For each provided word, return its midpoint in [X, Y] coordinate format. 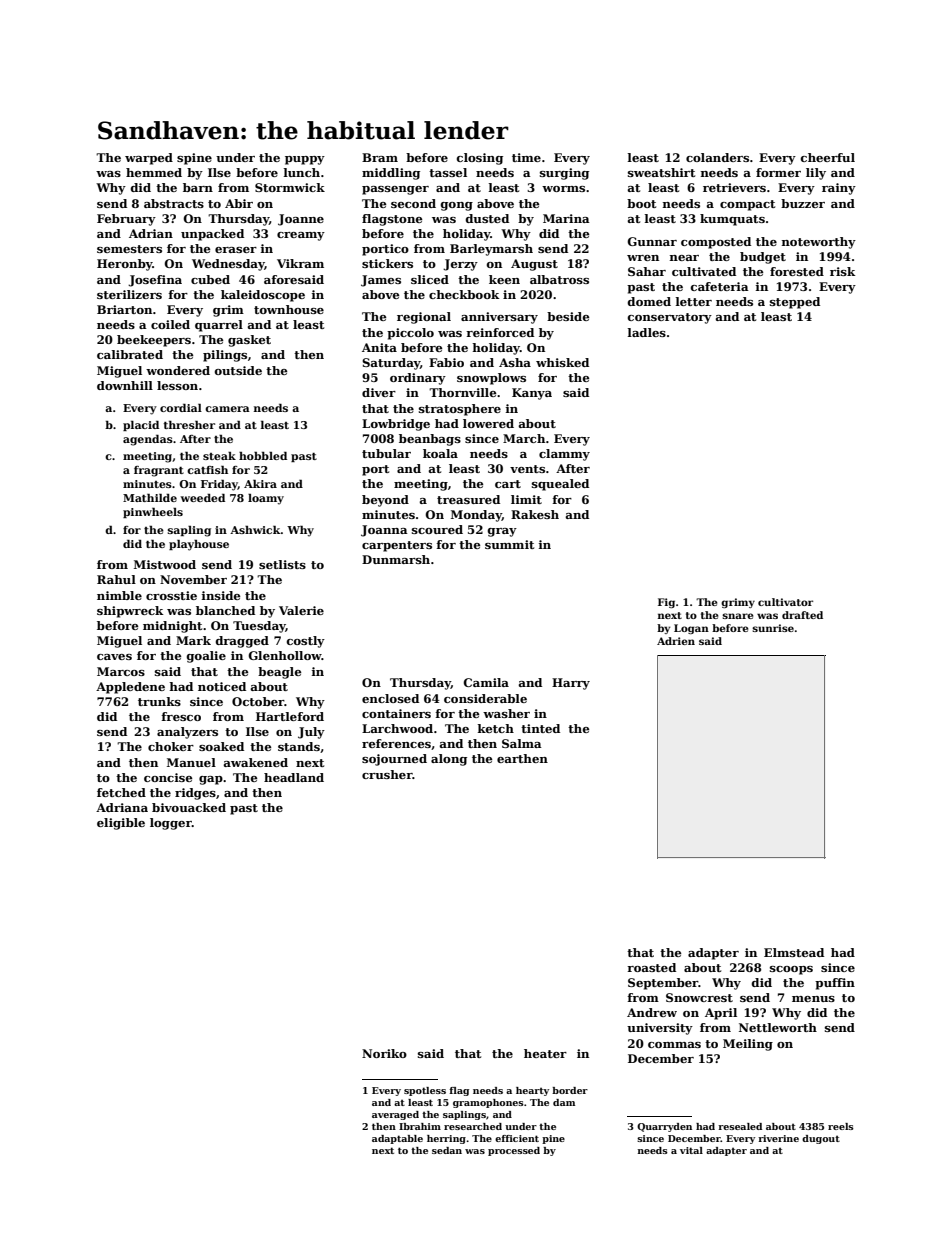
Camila [486, 682]
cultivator [785, 602]
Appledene [130, 688]
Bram [380, 157]
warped [149, 159]
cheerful [828, 157]
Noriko [384, 1053]
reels [841, 1126]
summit [509, 544]
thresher [189, 424]
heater [545, 1053]
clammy [564, 455]
